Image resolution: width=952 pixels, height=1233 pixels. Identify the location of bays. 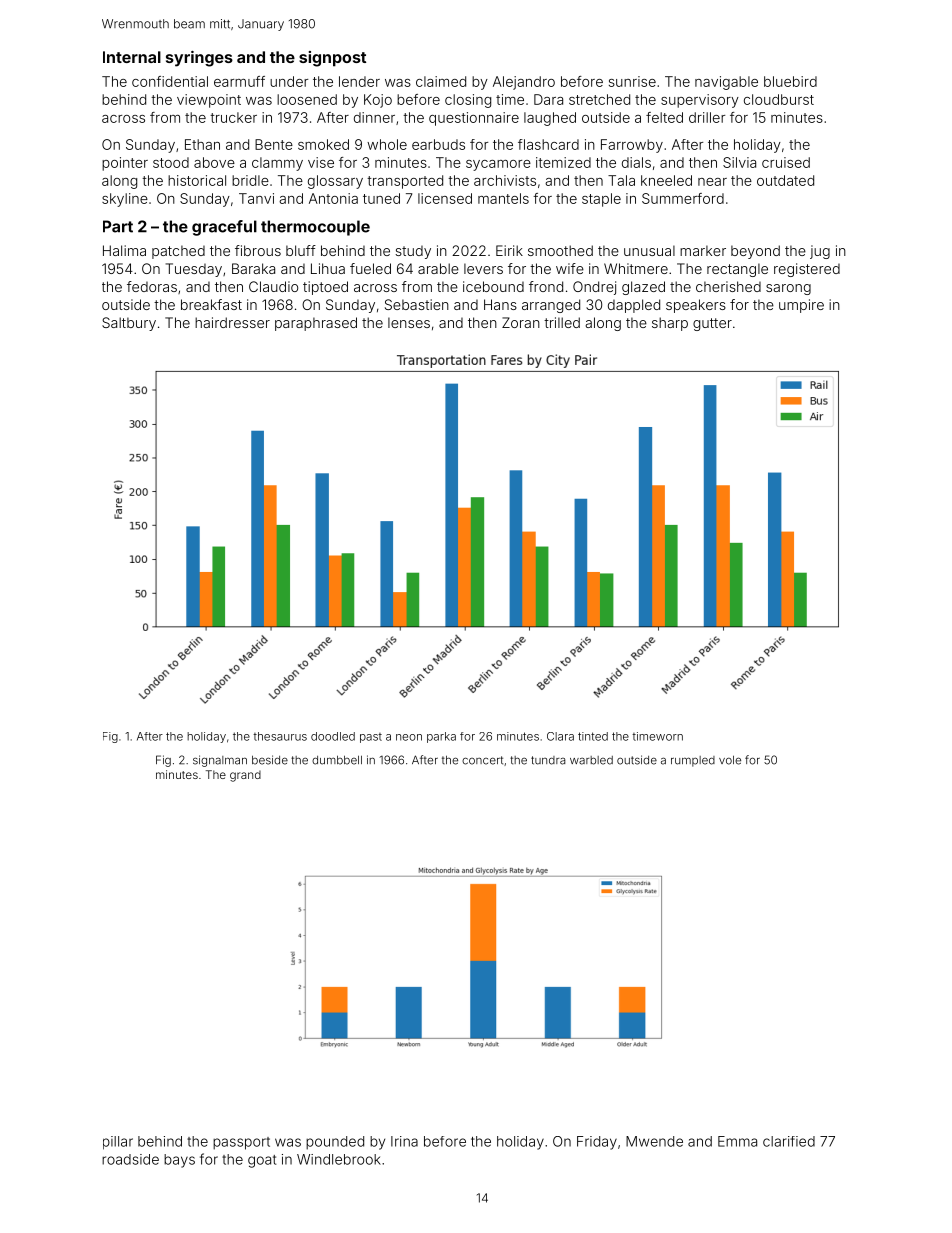
(179, 1161).
